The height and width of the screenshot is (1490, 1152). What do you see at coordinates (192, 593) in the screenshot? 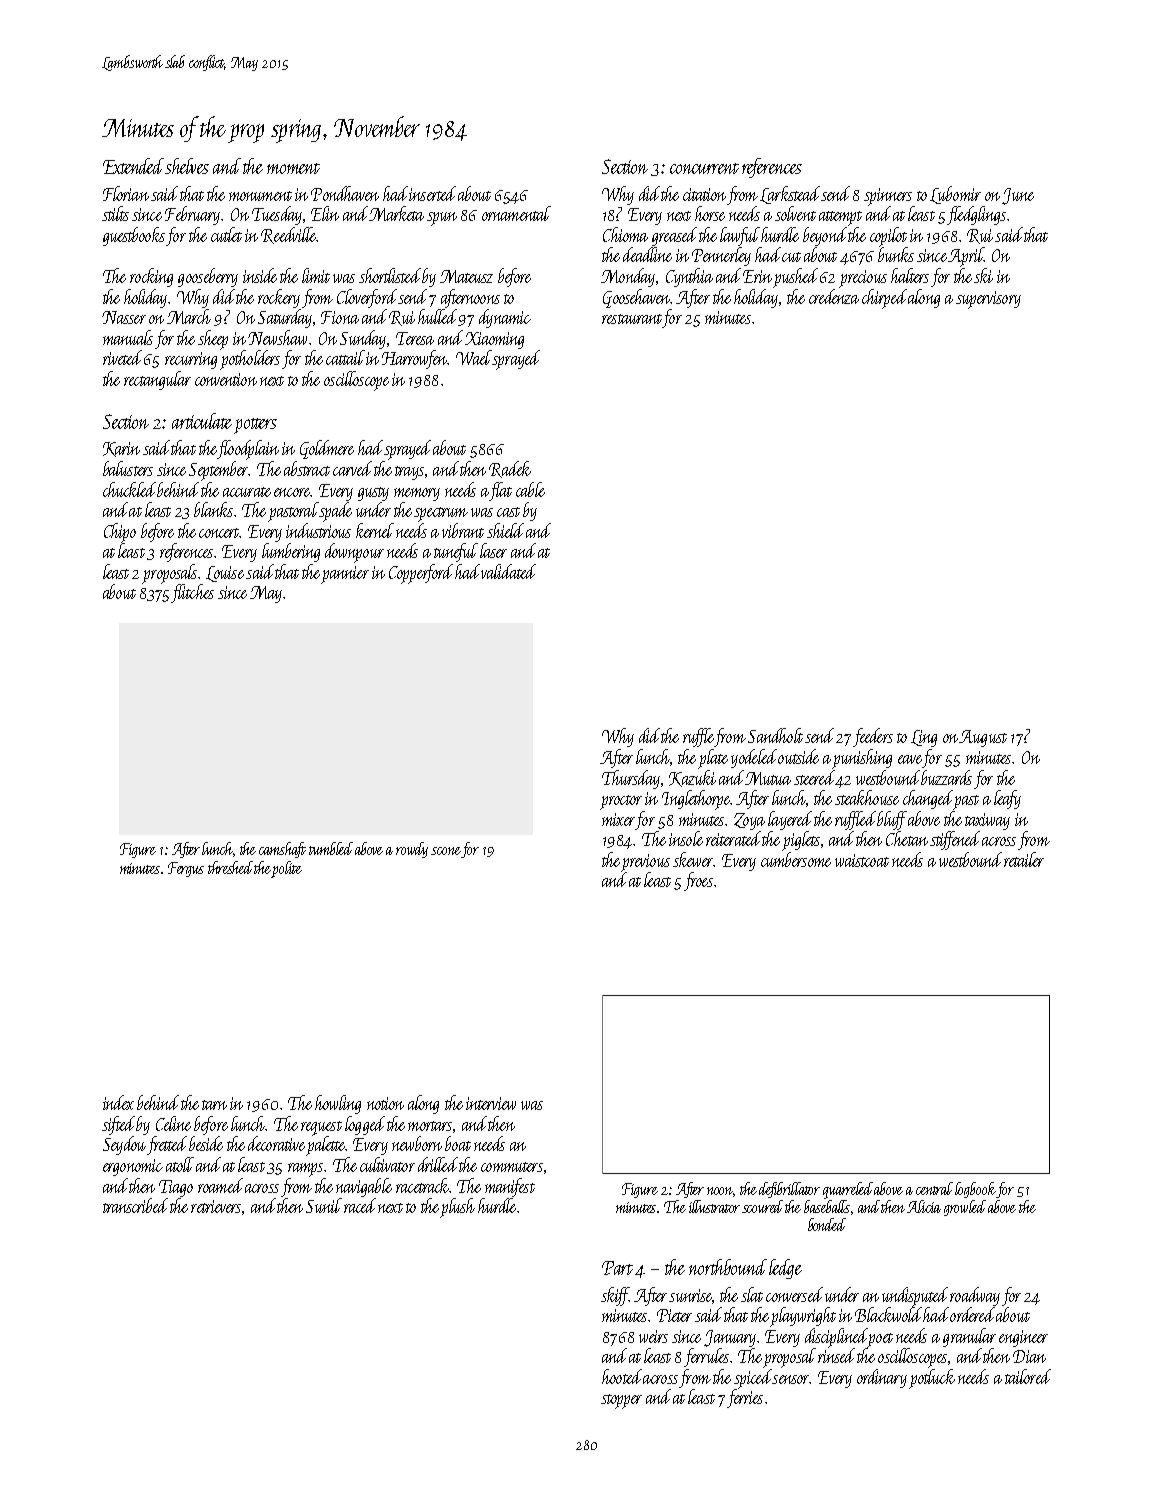
I see `flitches` at bounding box center [192, 593].
